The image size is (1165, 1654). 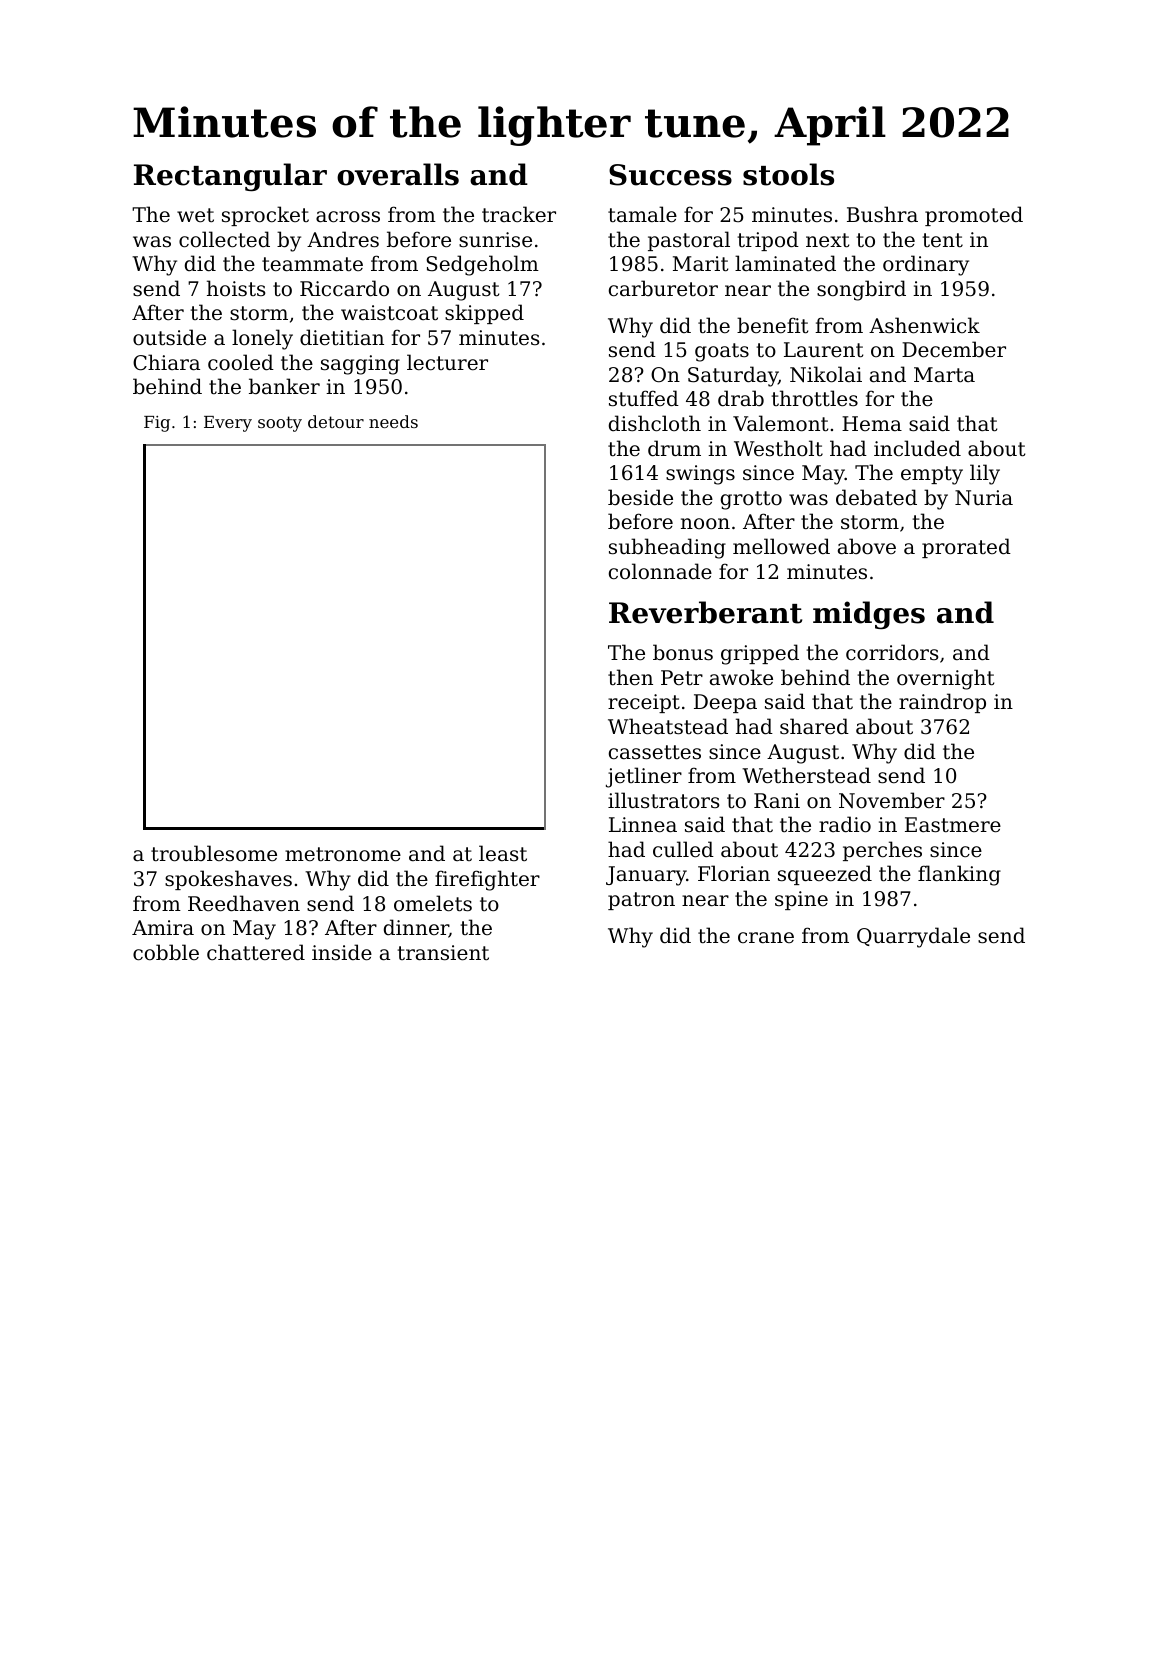 What do you see at coordinates (917, 448) in the image?
I see `included` at bounding box center [917, 448].
